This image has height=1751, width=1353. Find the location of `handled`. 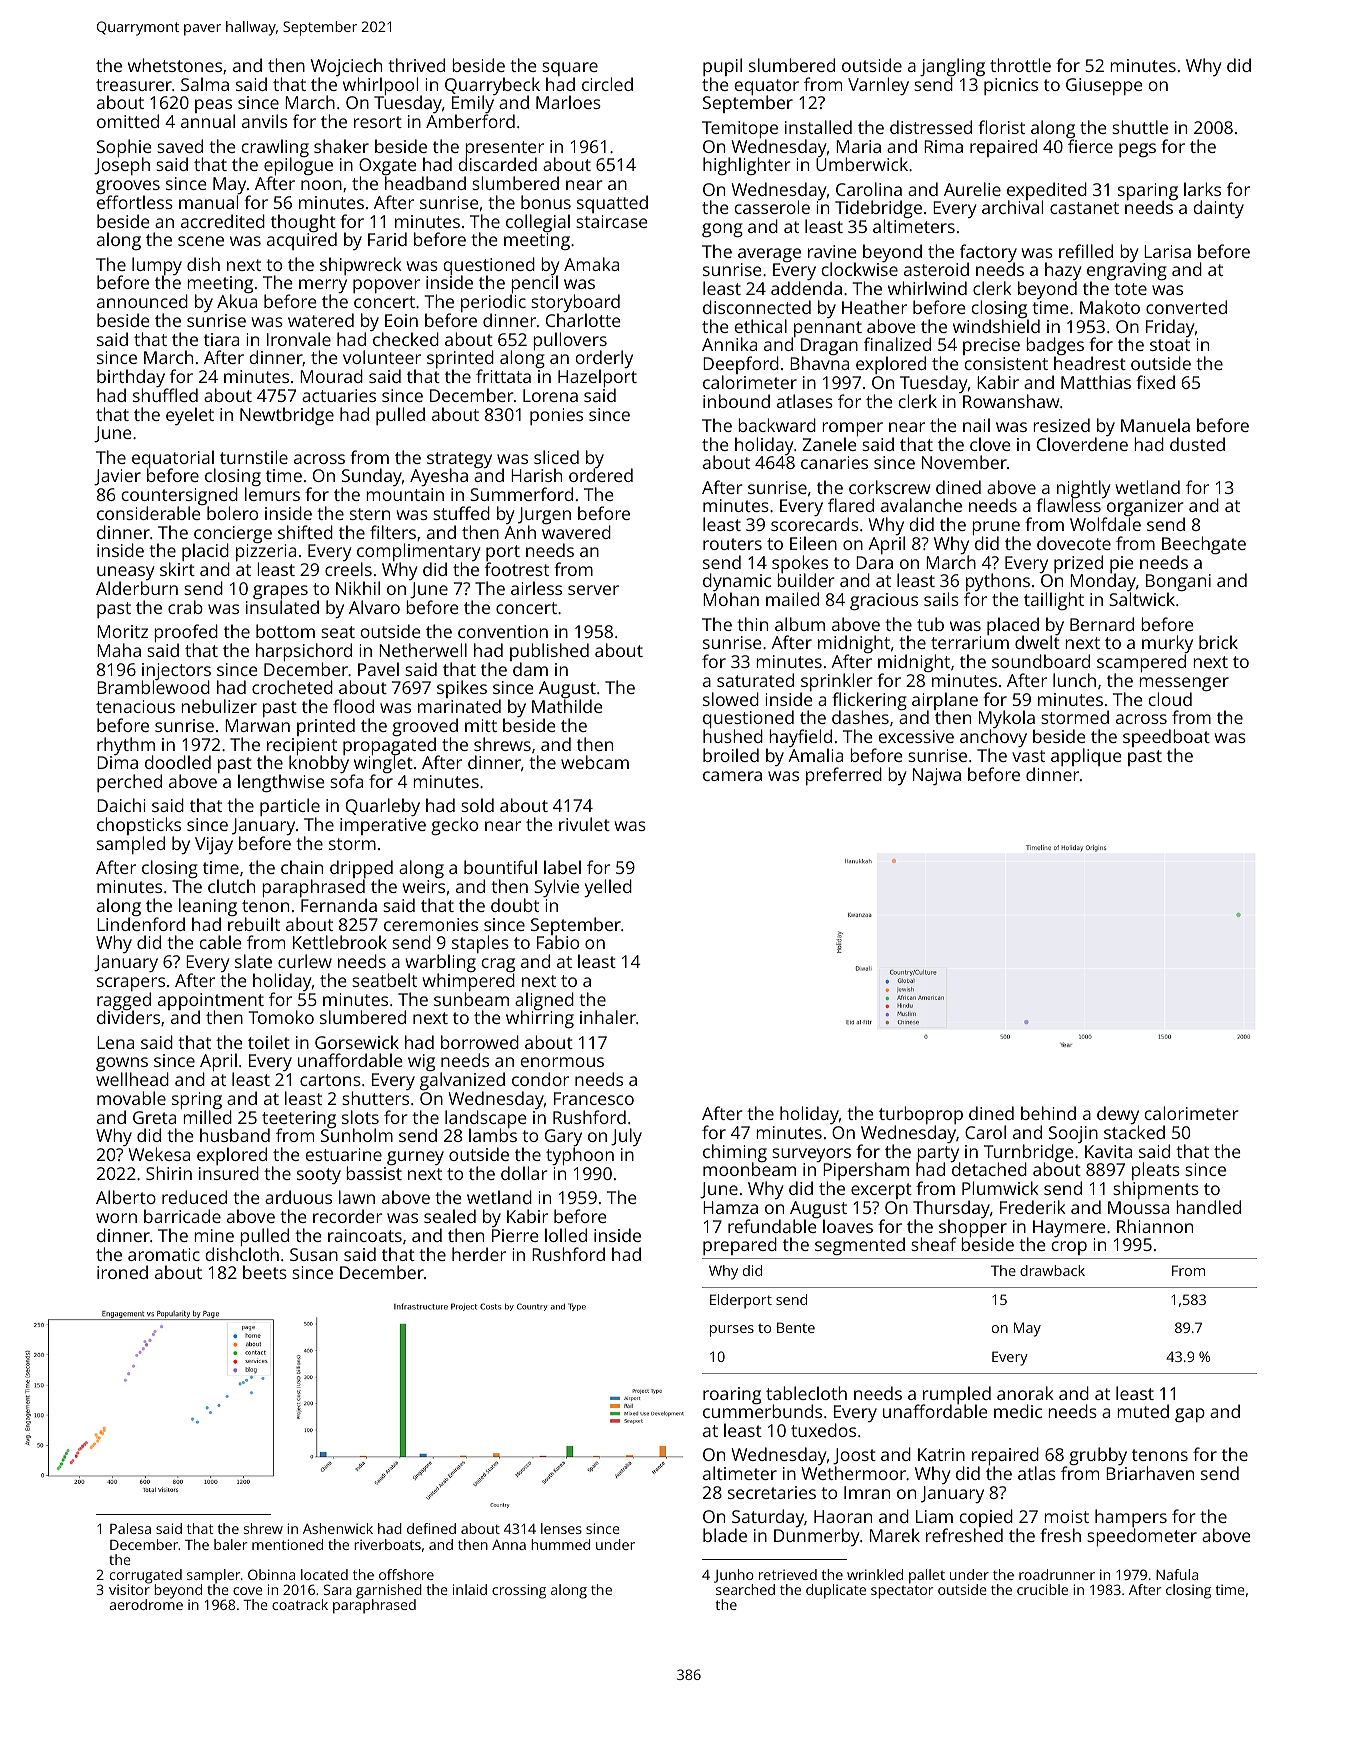

handled is located at coordinates (1208, 1207).
